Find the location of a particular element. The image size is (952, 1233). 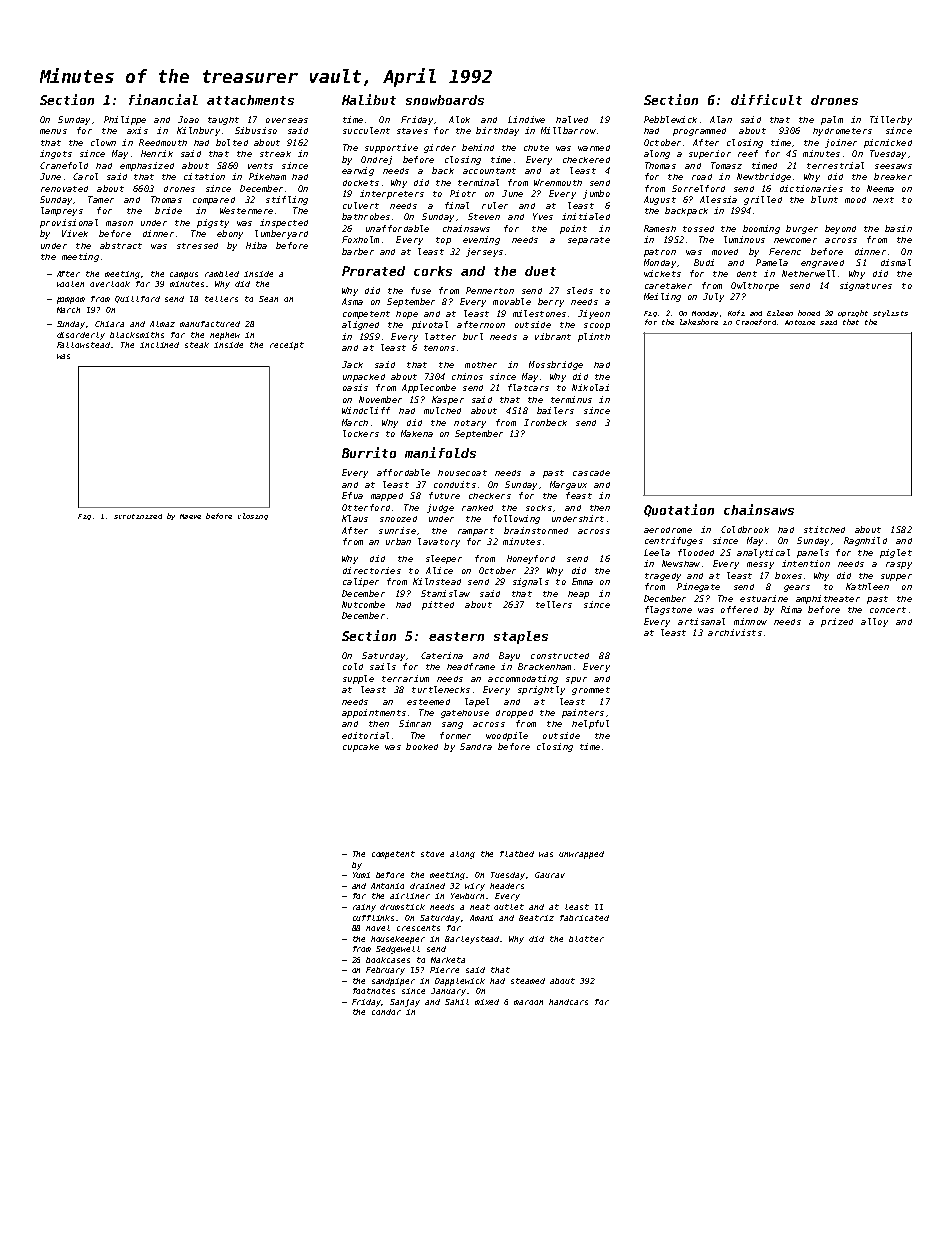

emphasized is located at coordinates (147, 166).
